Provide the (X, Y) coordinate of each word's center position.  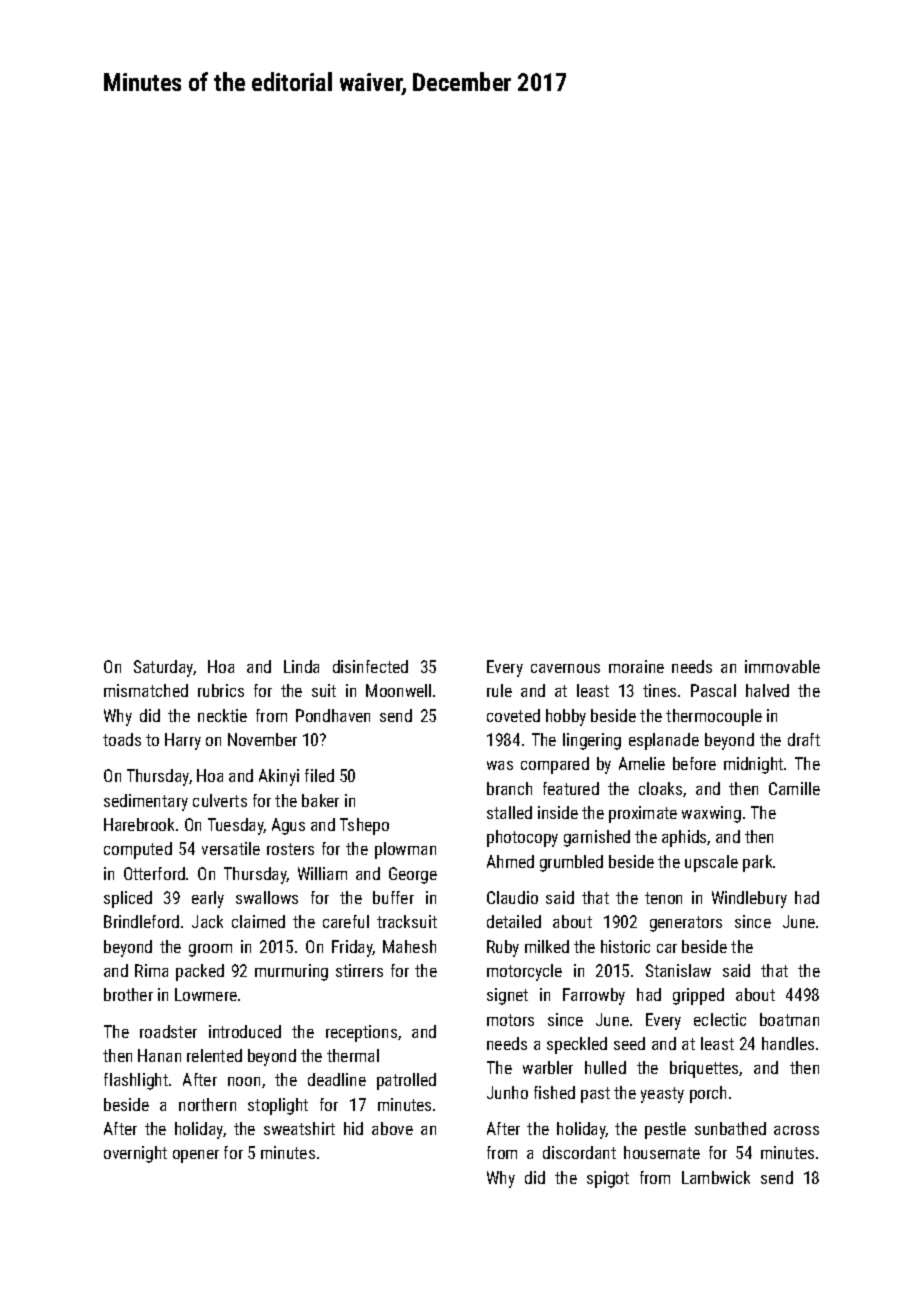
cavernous (565, 668)
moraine (636, 666)
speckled (577, 1045)
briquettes (705, 1069)
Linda (301, 666)
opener (196, 1156)
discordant (579, 1152)
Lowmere (206, 994)
